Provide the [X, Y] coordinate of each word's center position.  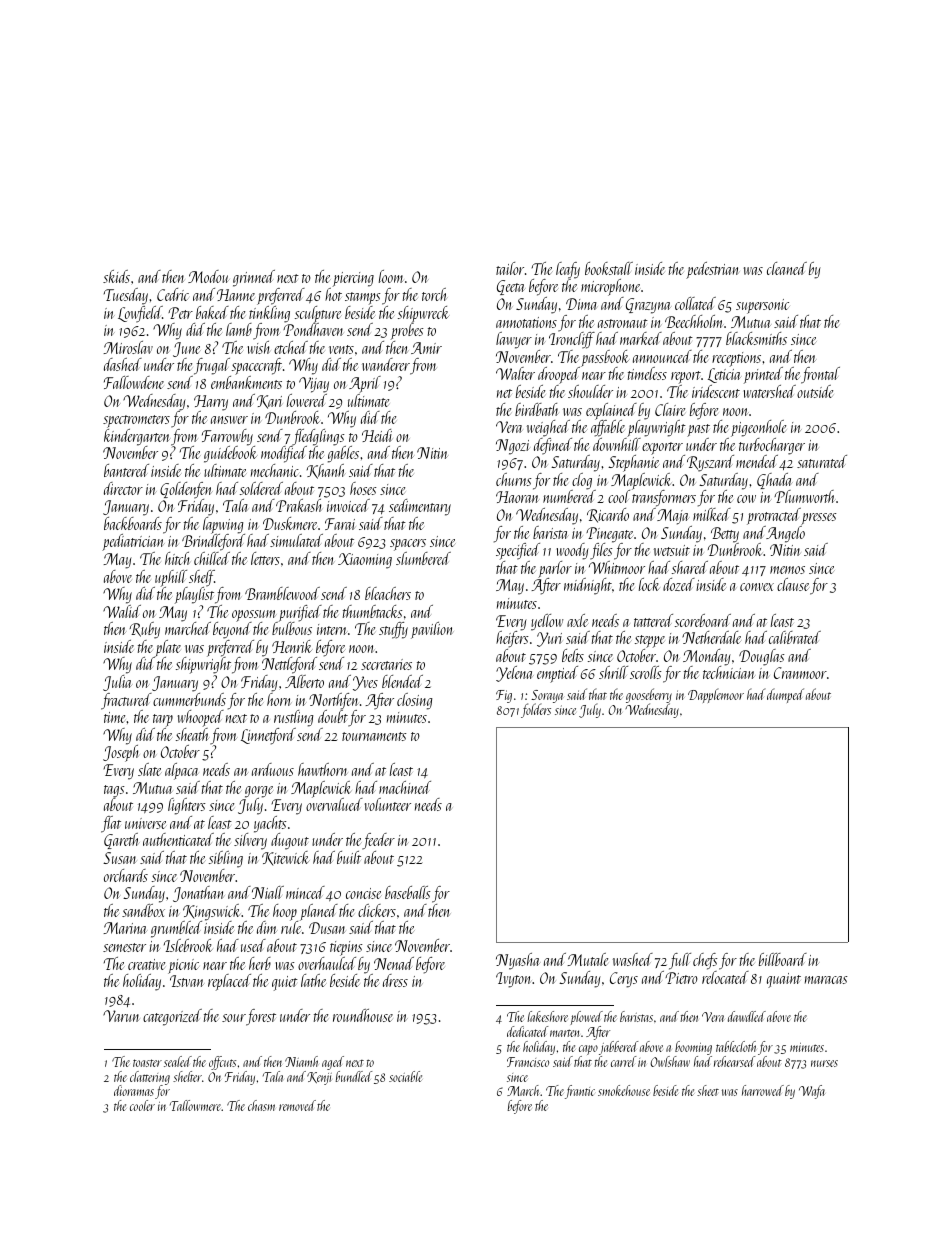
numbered [569, 496]
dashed [123, 364]
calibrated [795, 637]
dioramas [134, 1090]
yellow [547, 622]
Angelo [785, 534]
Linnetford [268, 736]
